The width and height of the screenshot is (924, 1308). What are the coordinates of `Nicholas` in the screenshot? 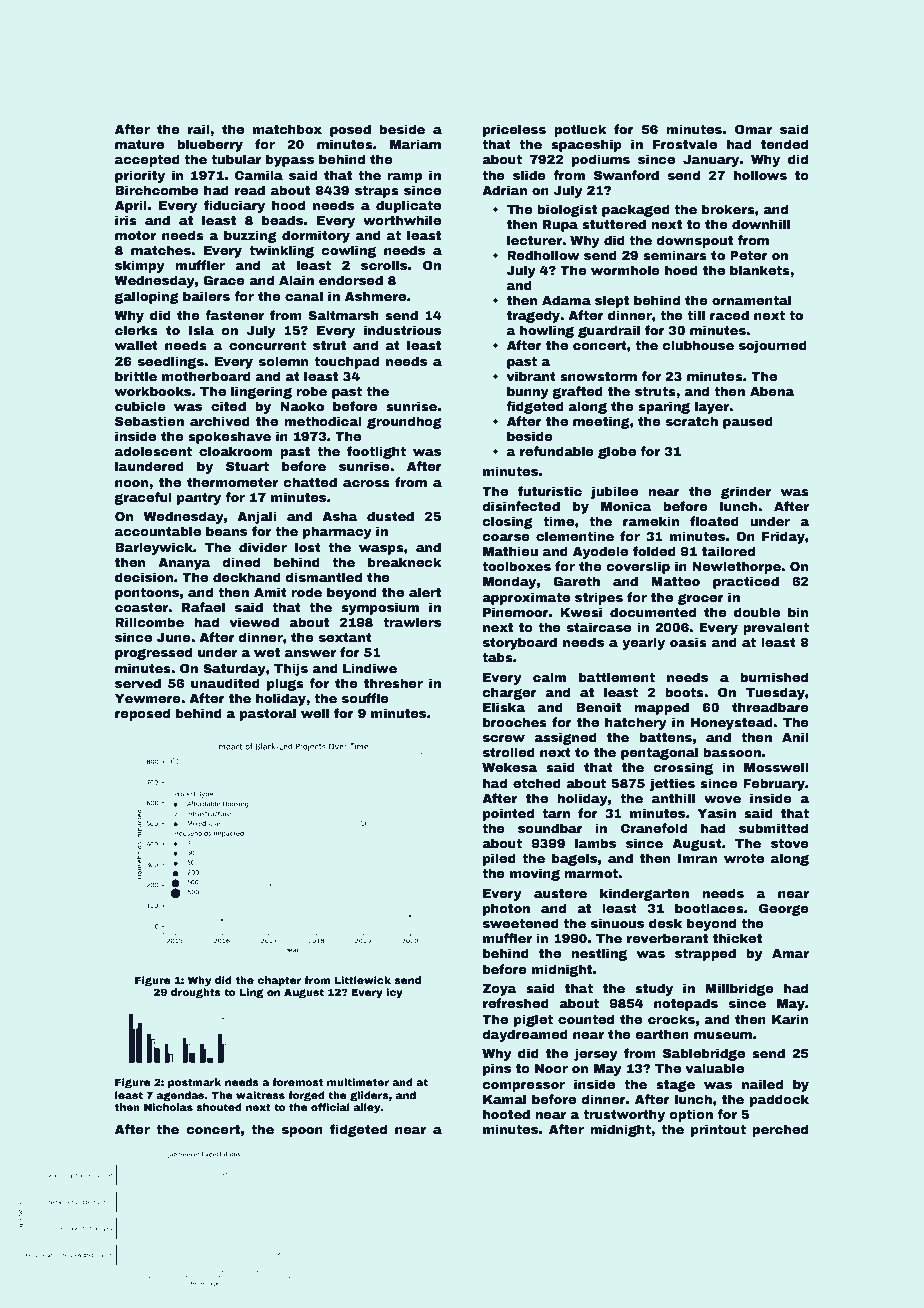 It's located at (168, 1107).
